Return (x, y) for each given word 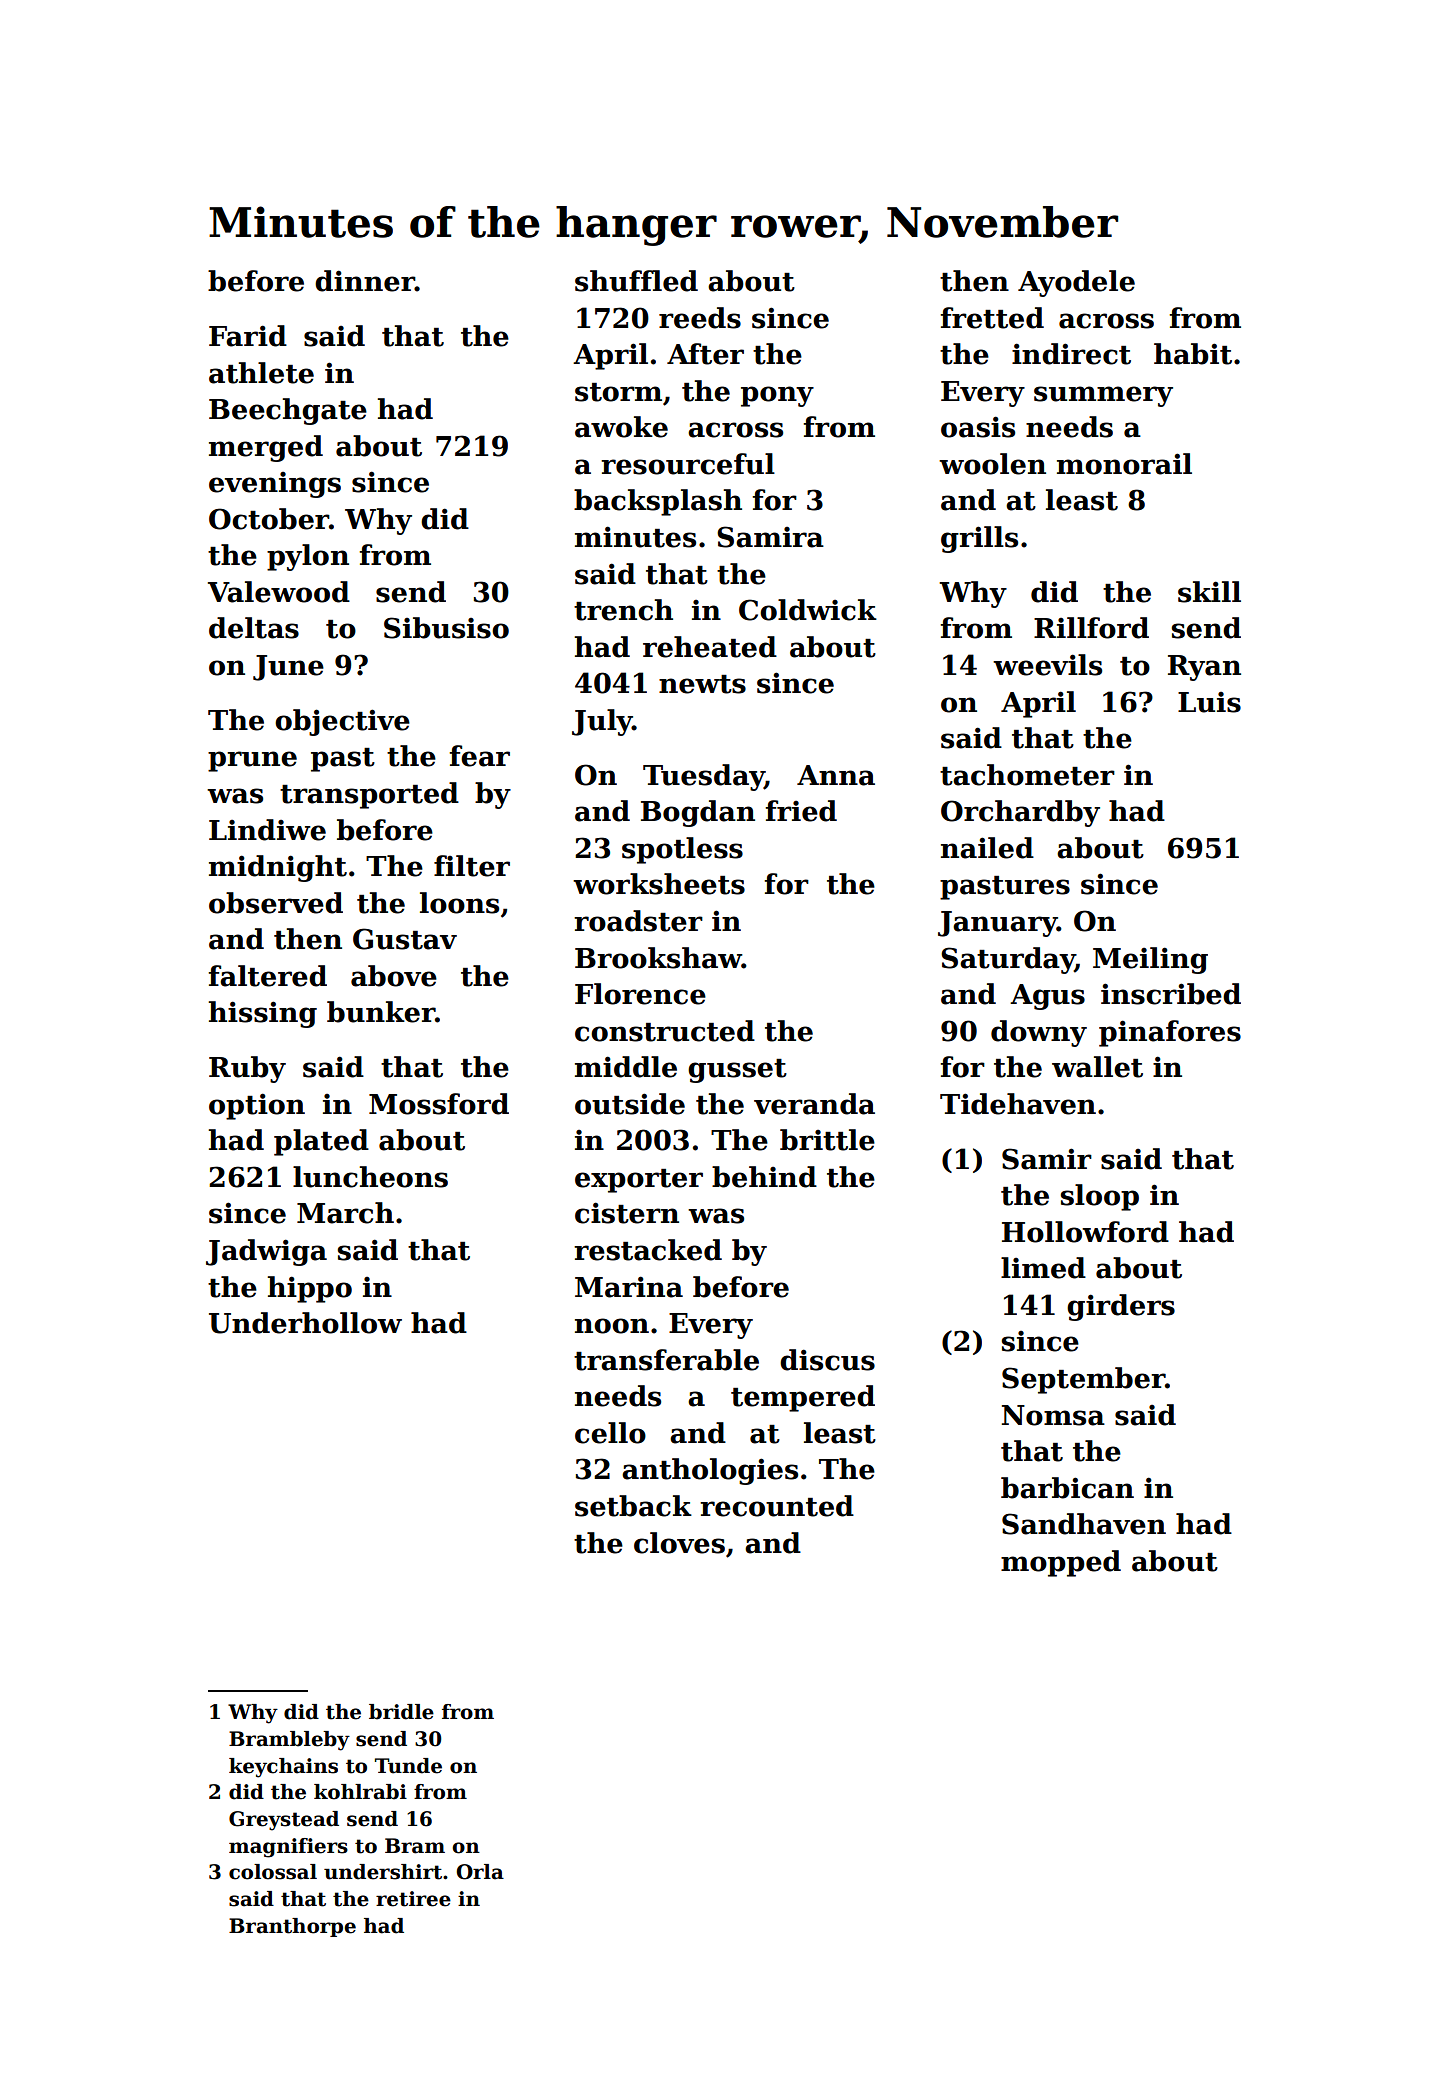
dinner (365, 281)
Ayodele (1076, 283)
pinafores (1170, 1033)
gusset (737, 1071)
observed (276, 903)
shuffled (636, 281)
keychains (283, 1768)
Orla (480, 1872)
